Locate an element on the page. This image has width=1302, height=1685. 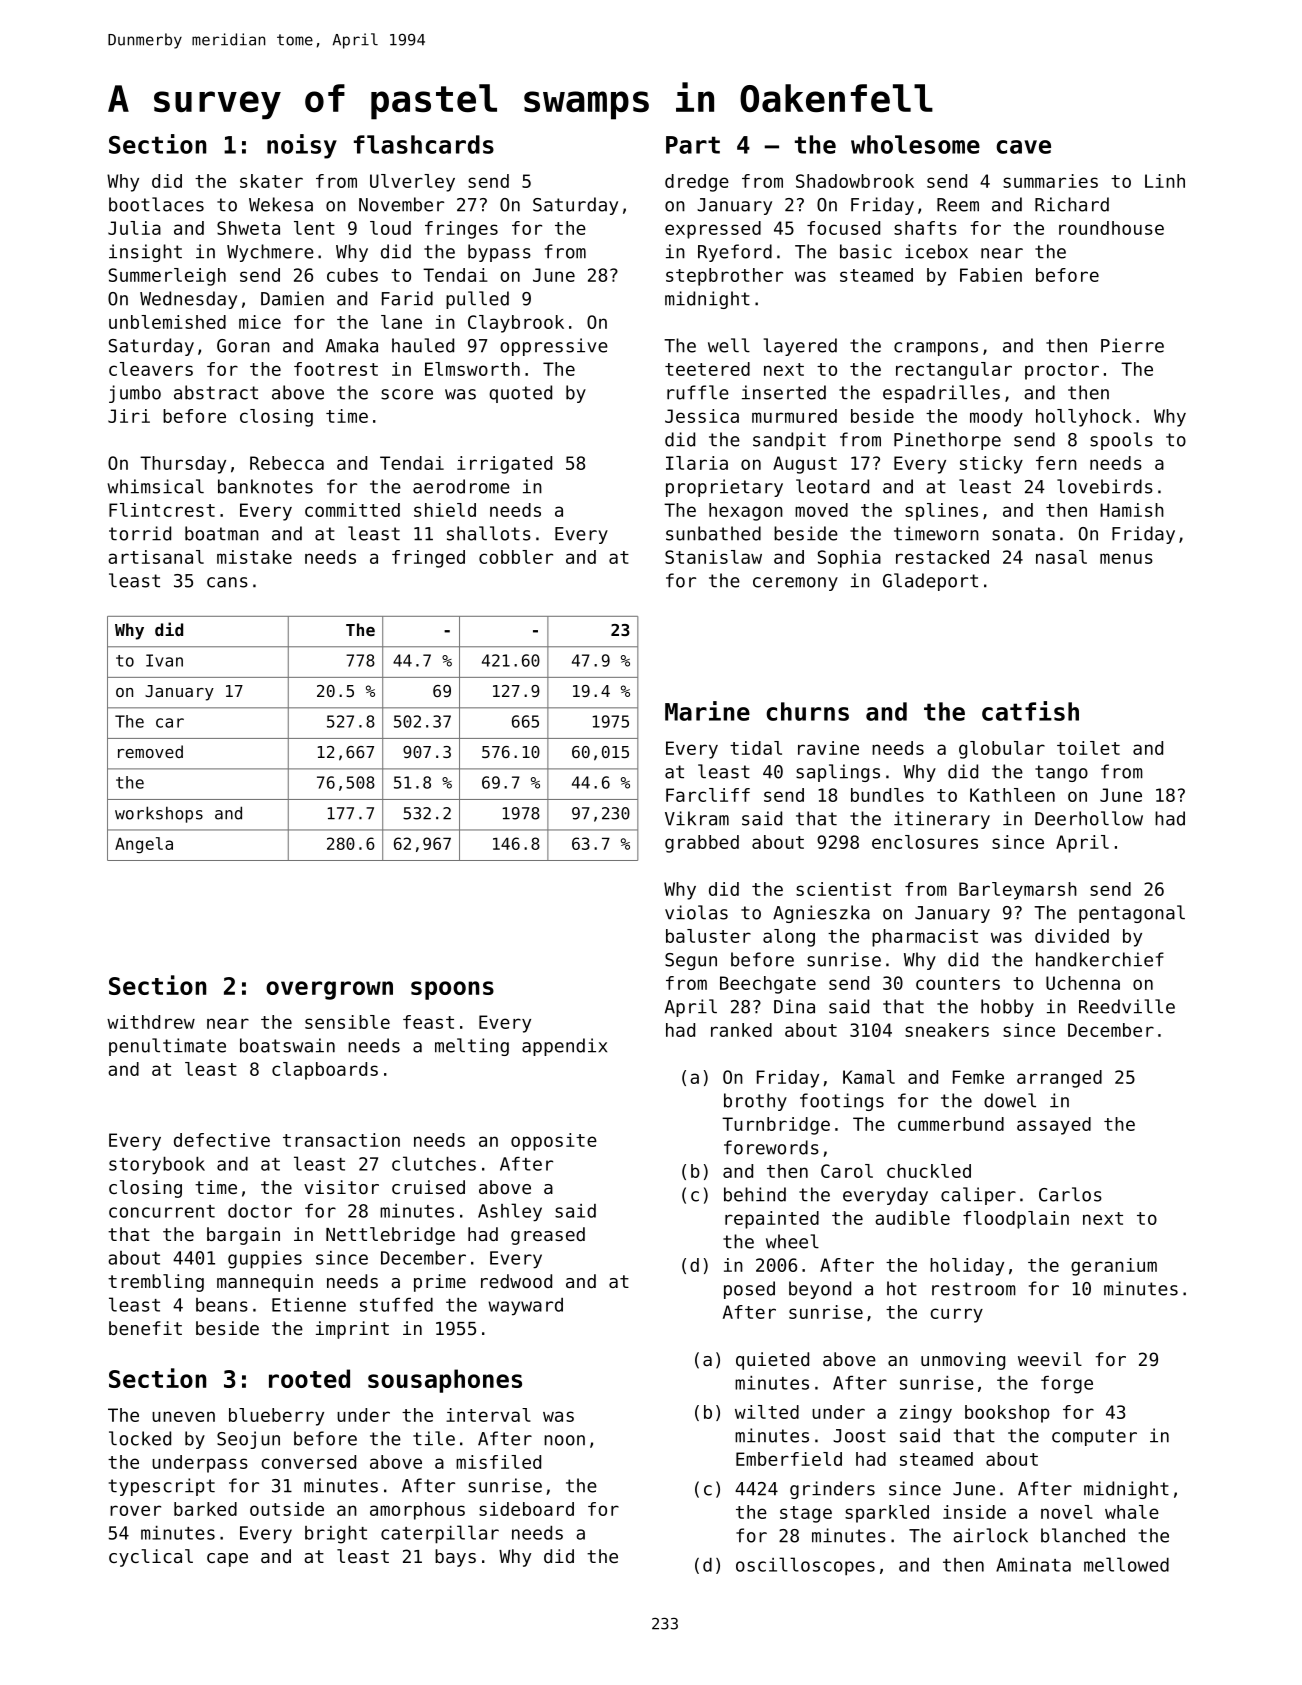
cape is located at coordinates (227, 1560).
